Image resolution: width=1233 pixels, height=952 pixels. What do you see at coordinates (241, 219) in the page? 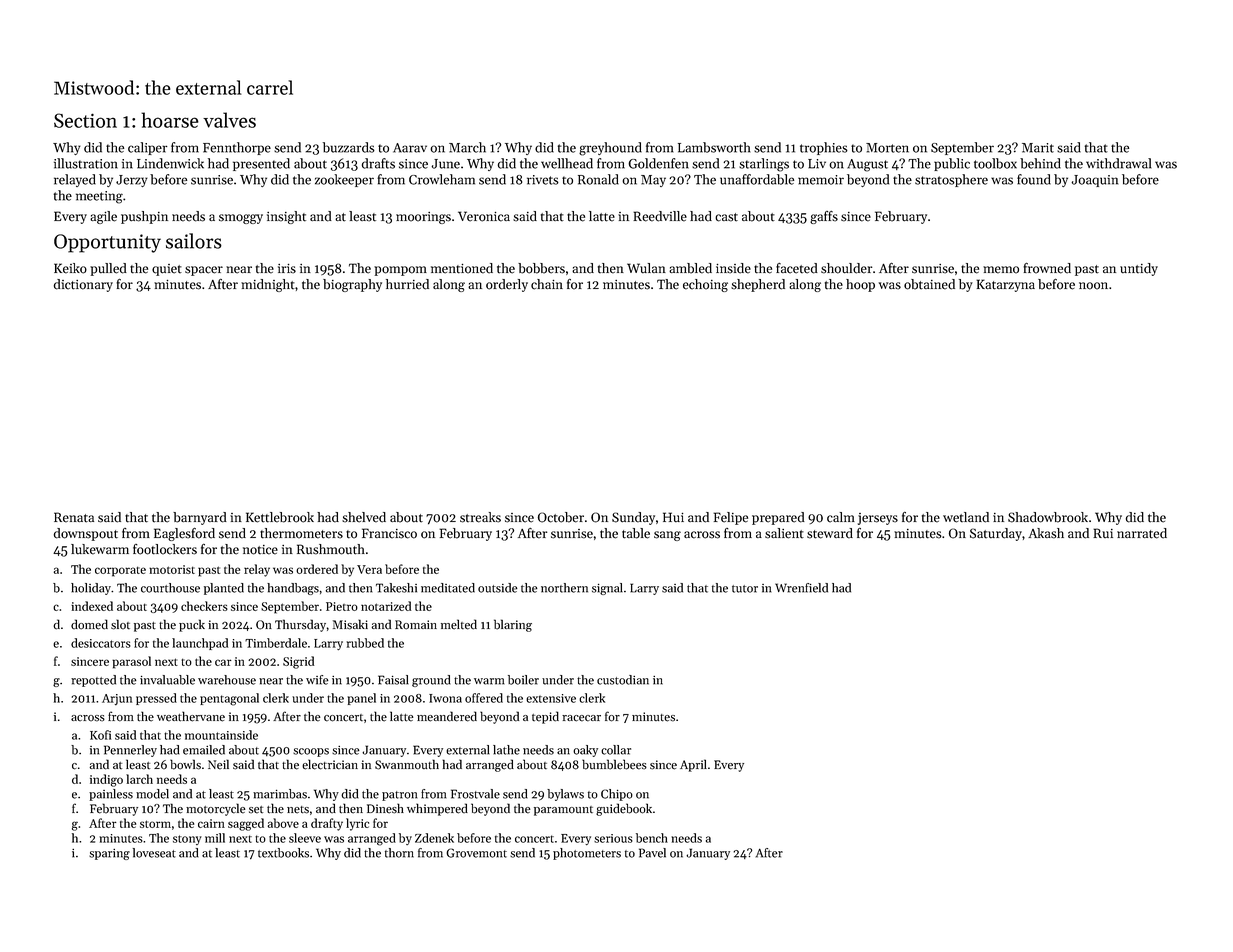
I see `smoggy` at bounding box center [241, 219].
